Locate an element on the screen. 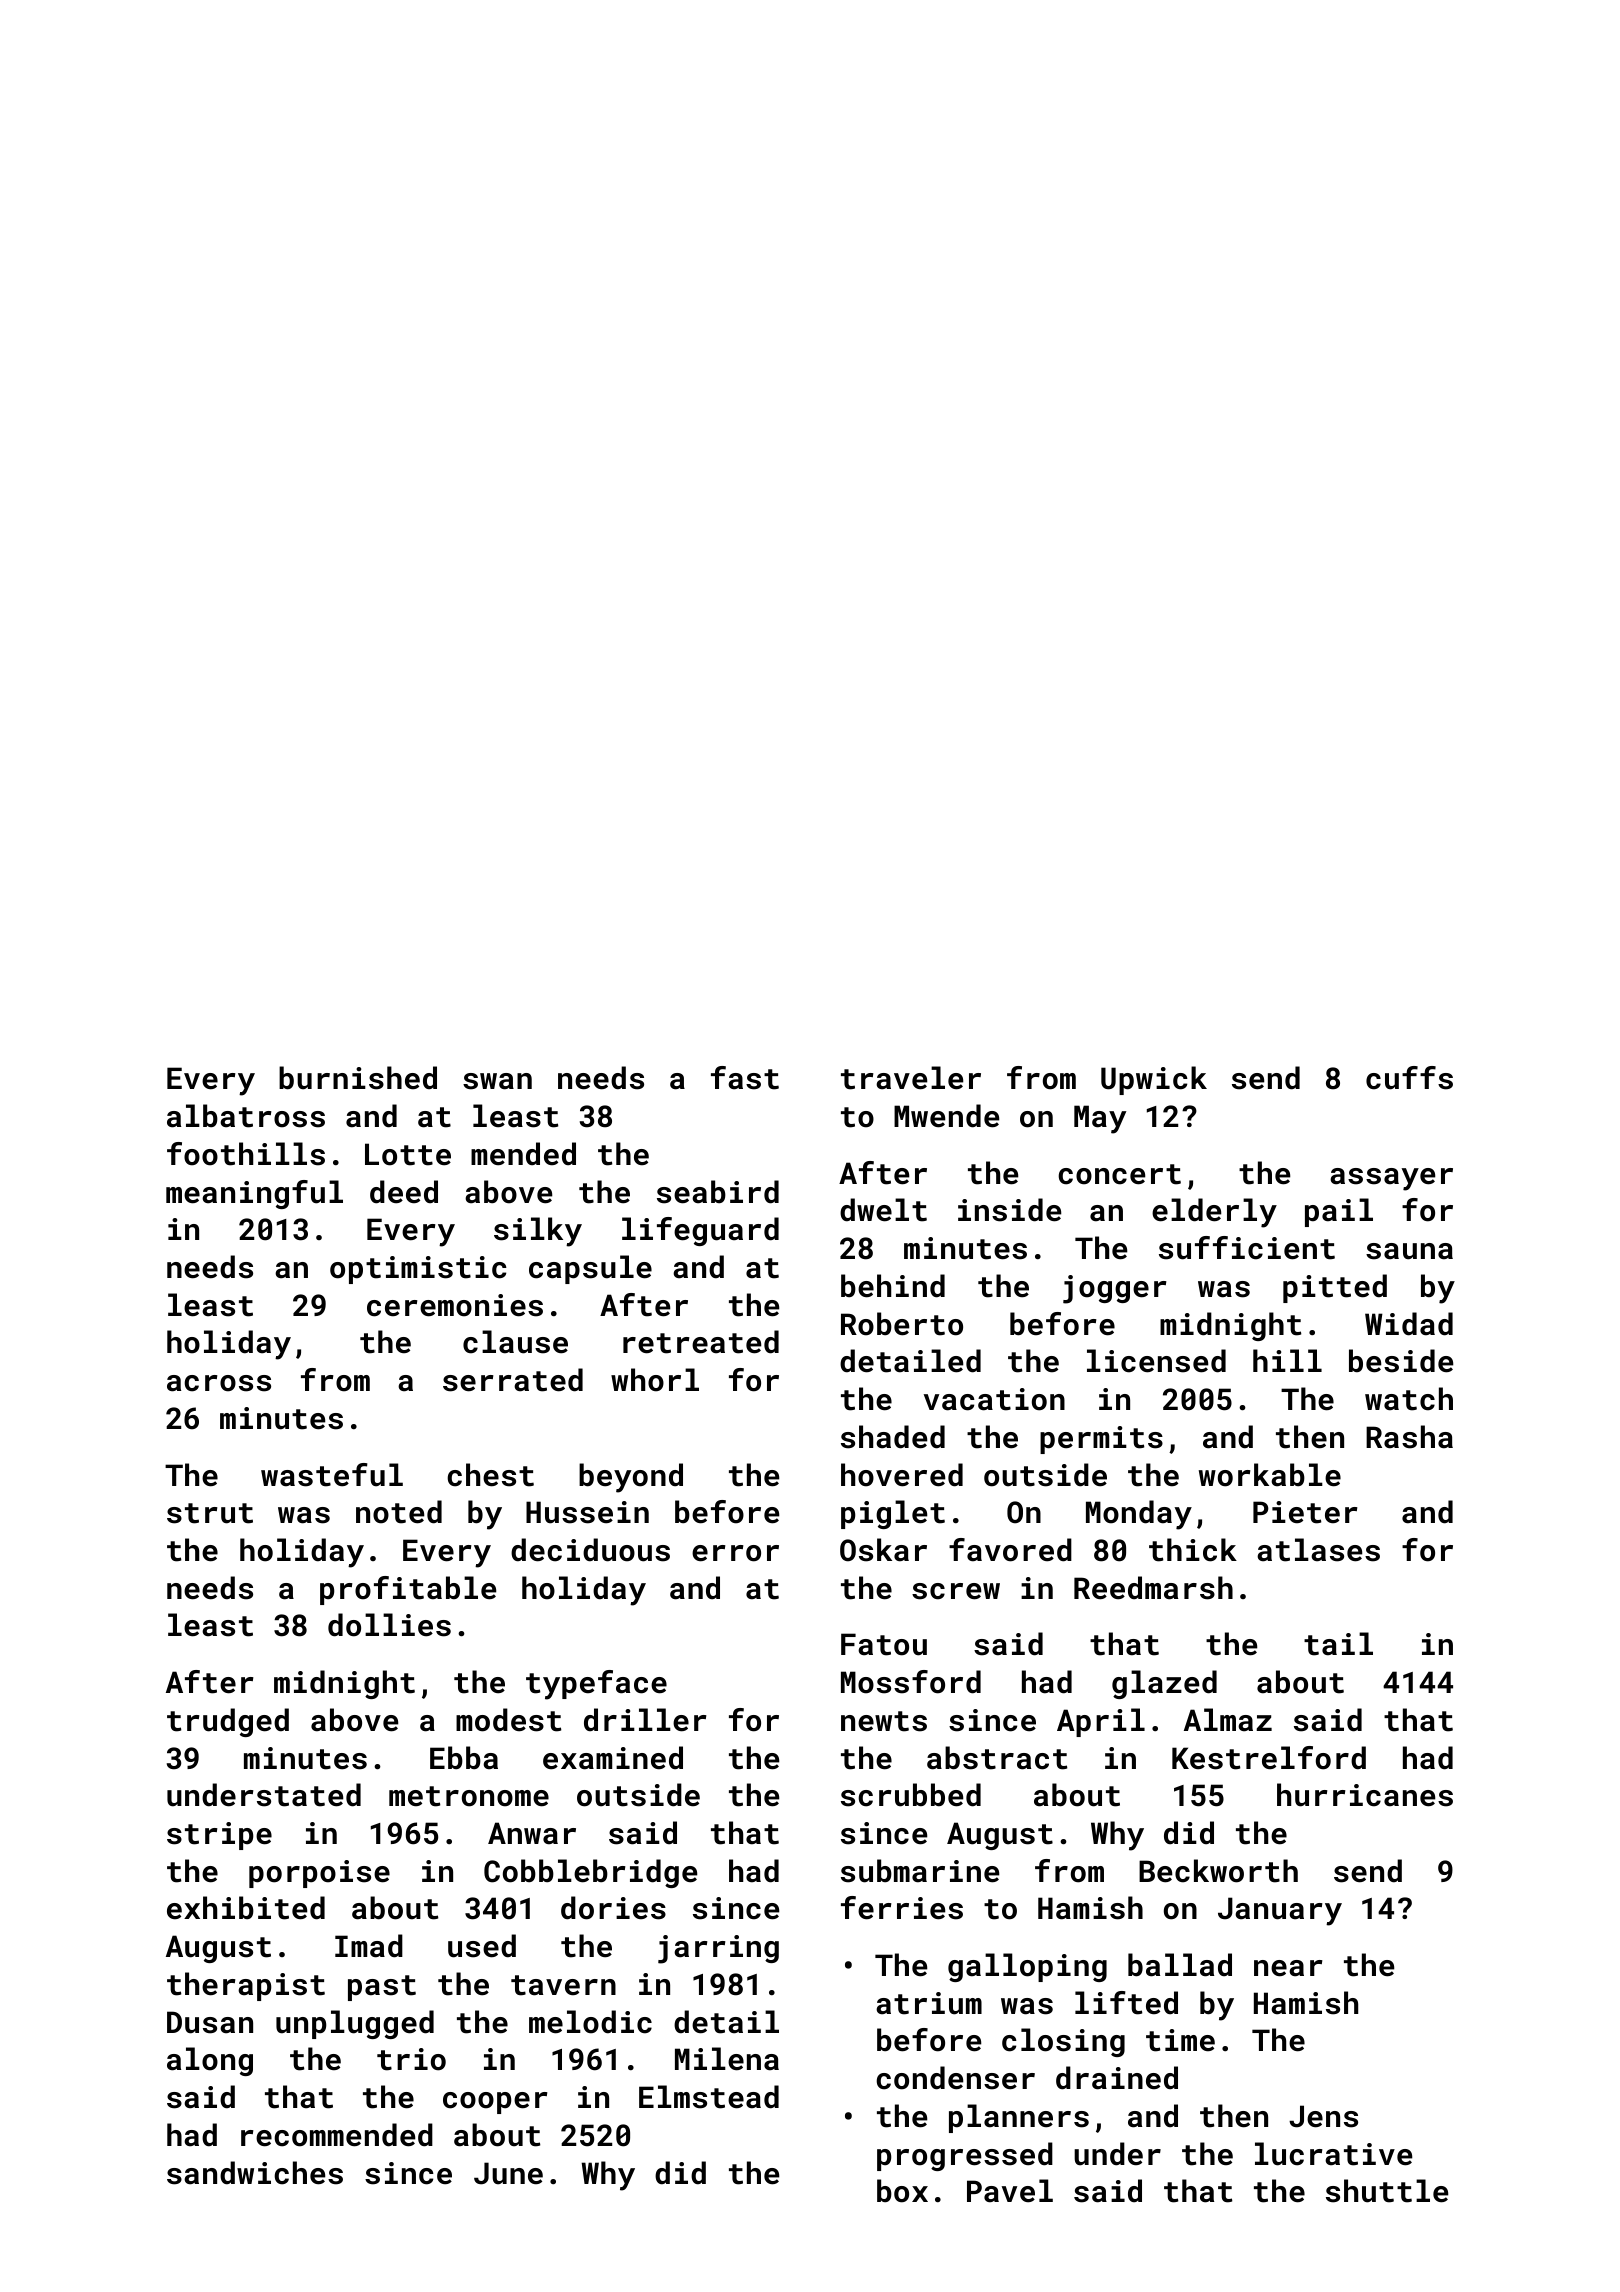  seabird is located at coordinates (718, 1192).
